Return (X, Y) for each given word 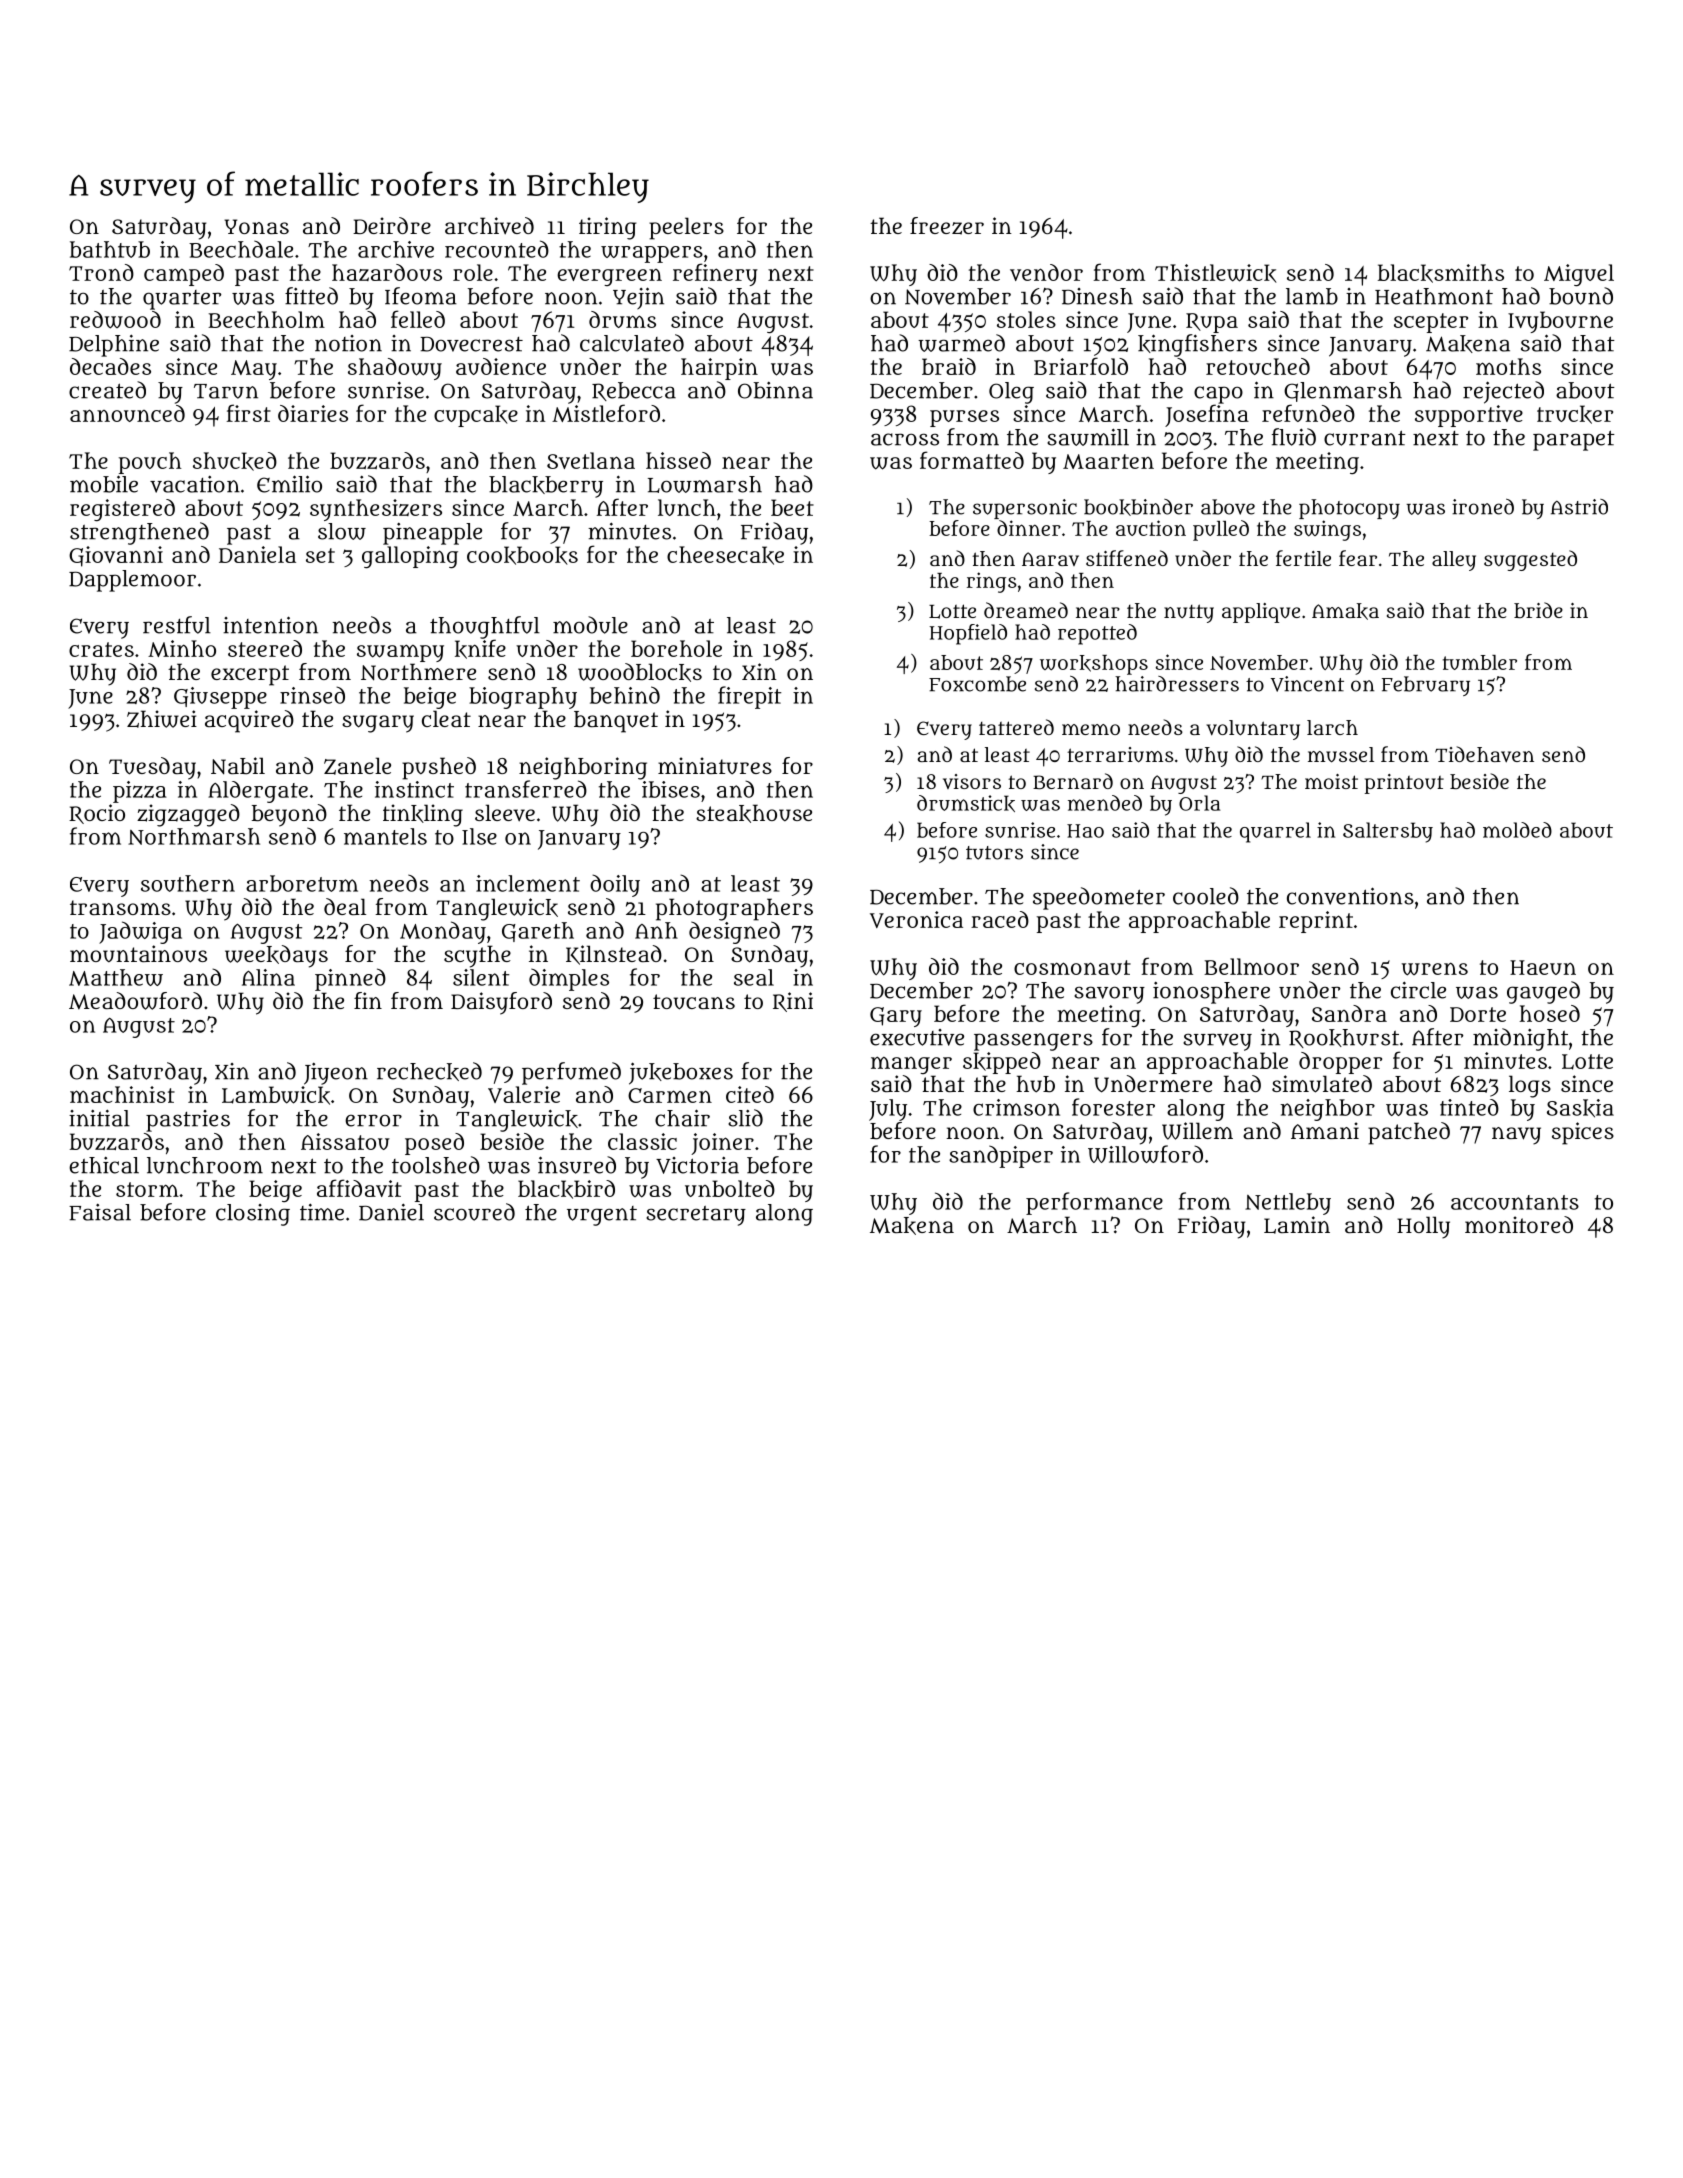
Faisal (100, 1212)
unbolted (730, 1188)
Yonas (256, 226)
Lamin (1297, 1225)
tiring (608, 228)
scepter (1431, 323)
